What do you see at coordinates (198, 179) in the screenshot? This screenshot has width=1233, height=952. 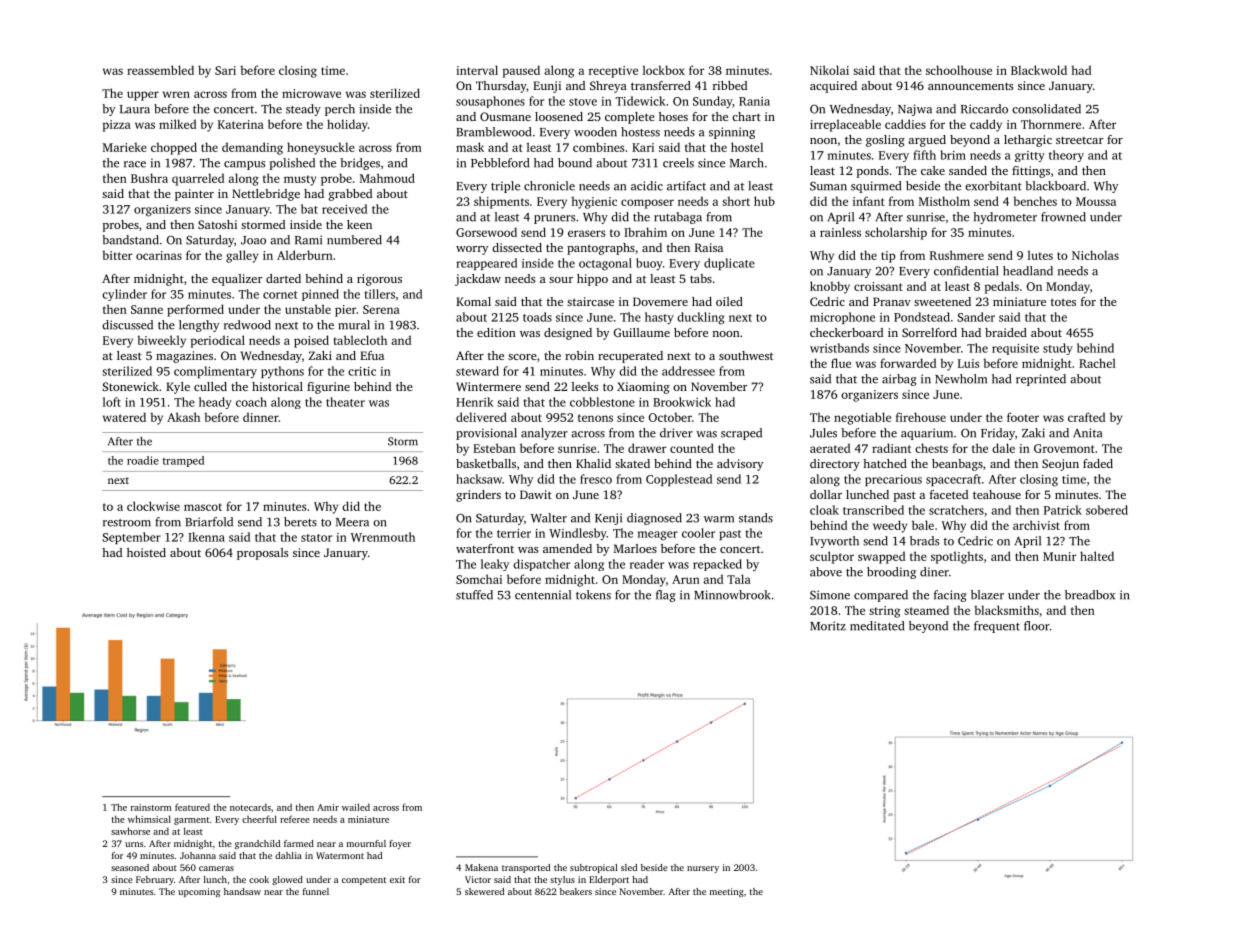 I see `quarreled` at bounding box center [198, 179].
